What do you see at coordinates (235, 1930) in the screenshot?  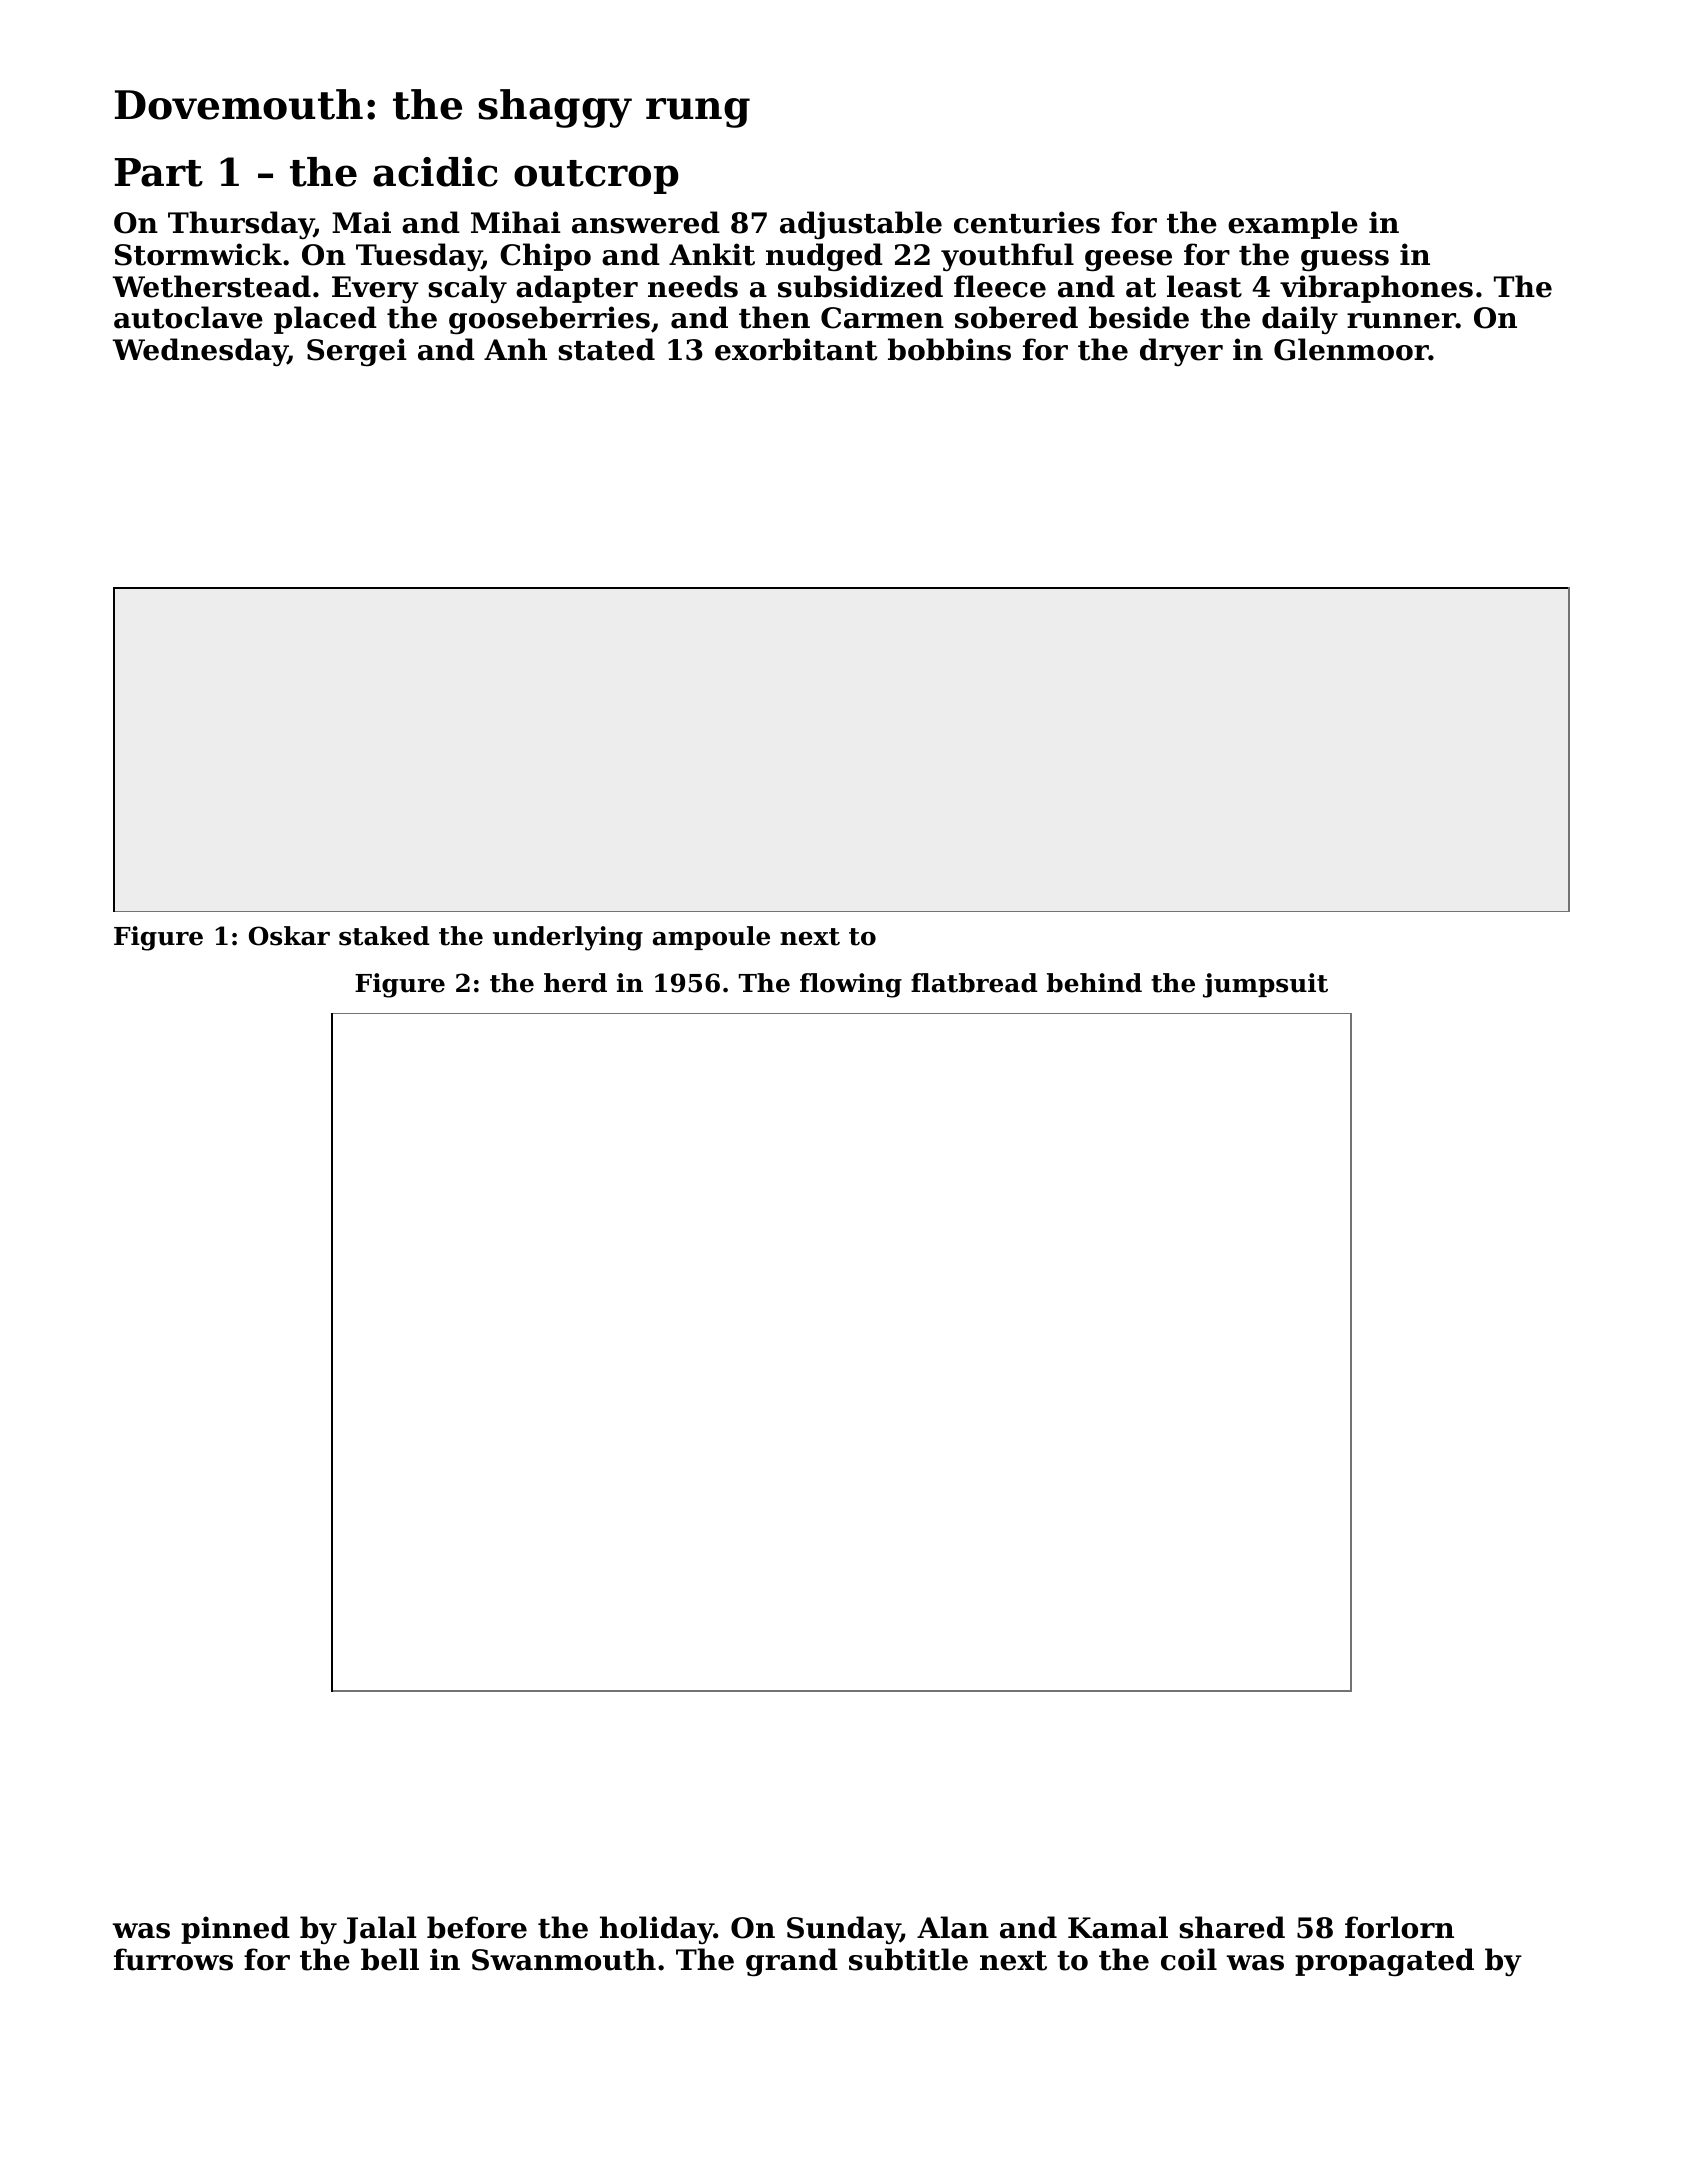 I see `pinned` at bounding box center [235, 1930].
